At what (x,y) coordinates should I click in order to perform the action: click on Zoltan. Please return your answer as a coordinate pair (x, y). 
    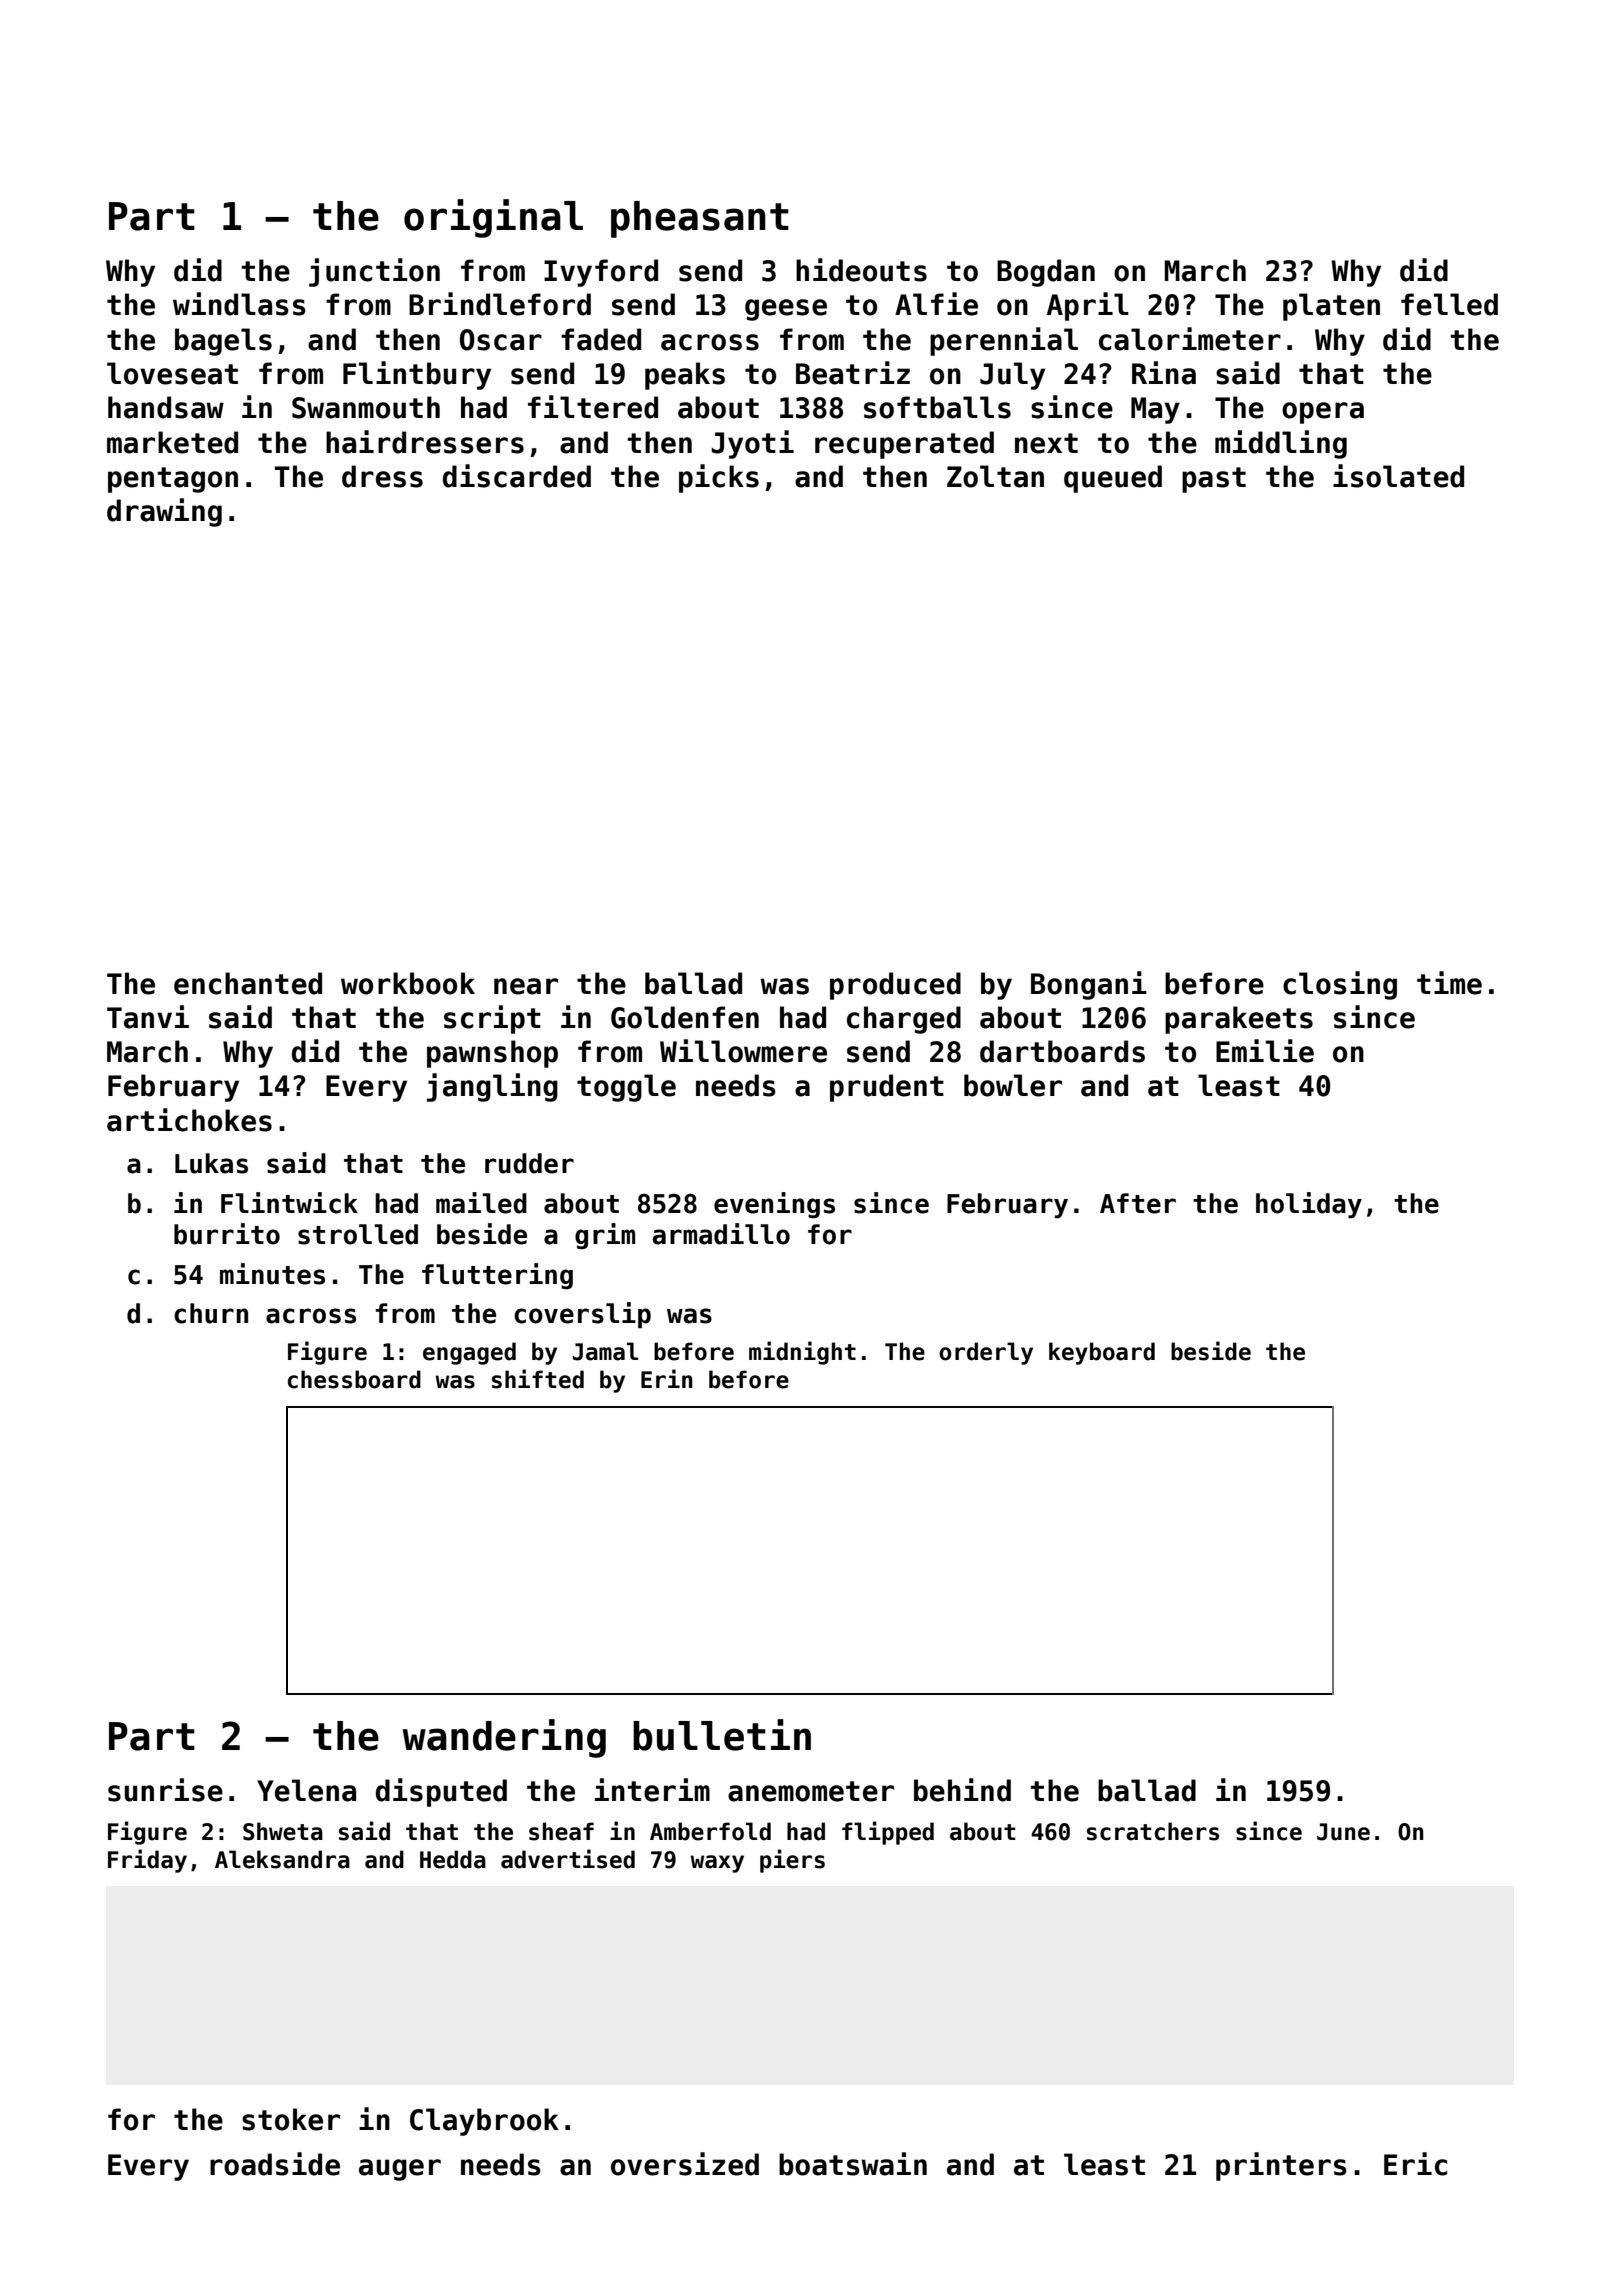
    Looking at the image, I should click on (995, 476).
